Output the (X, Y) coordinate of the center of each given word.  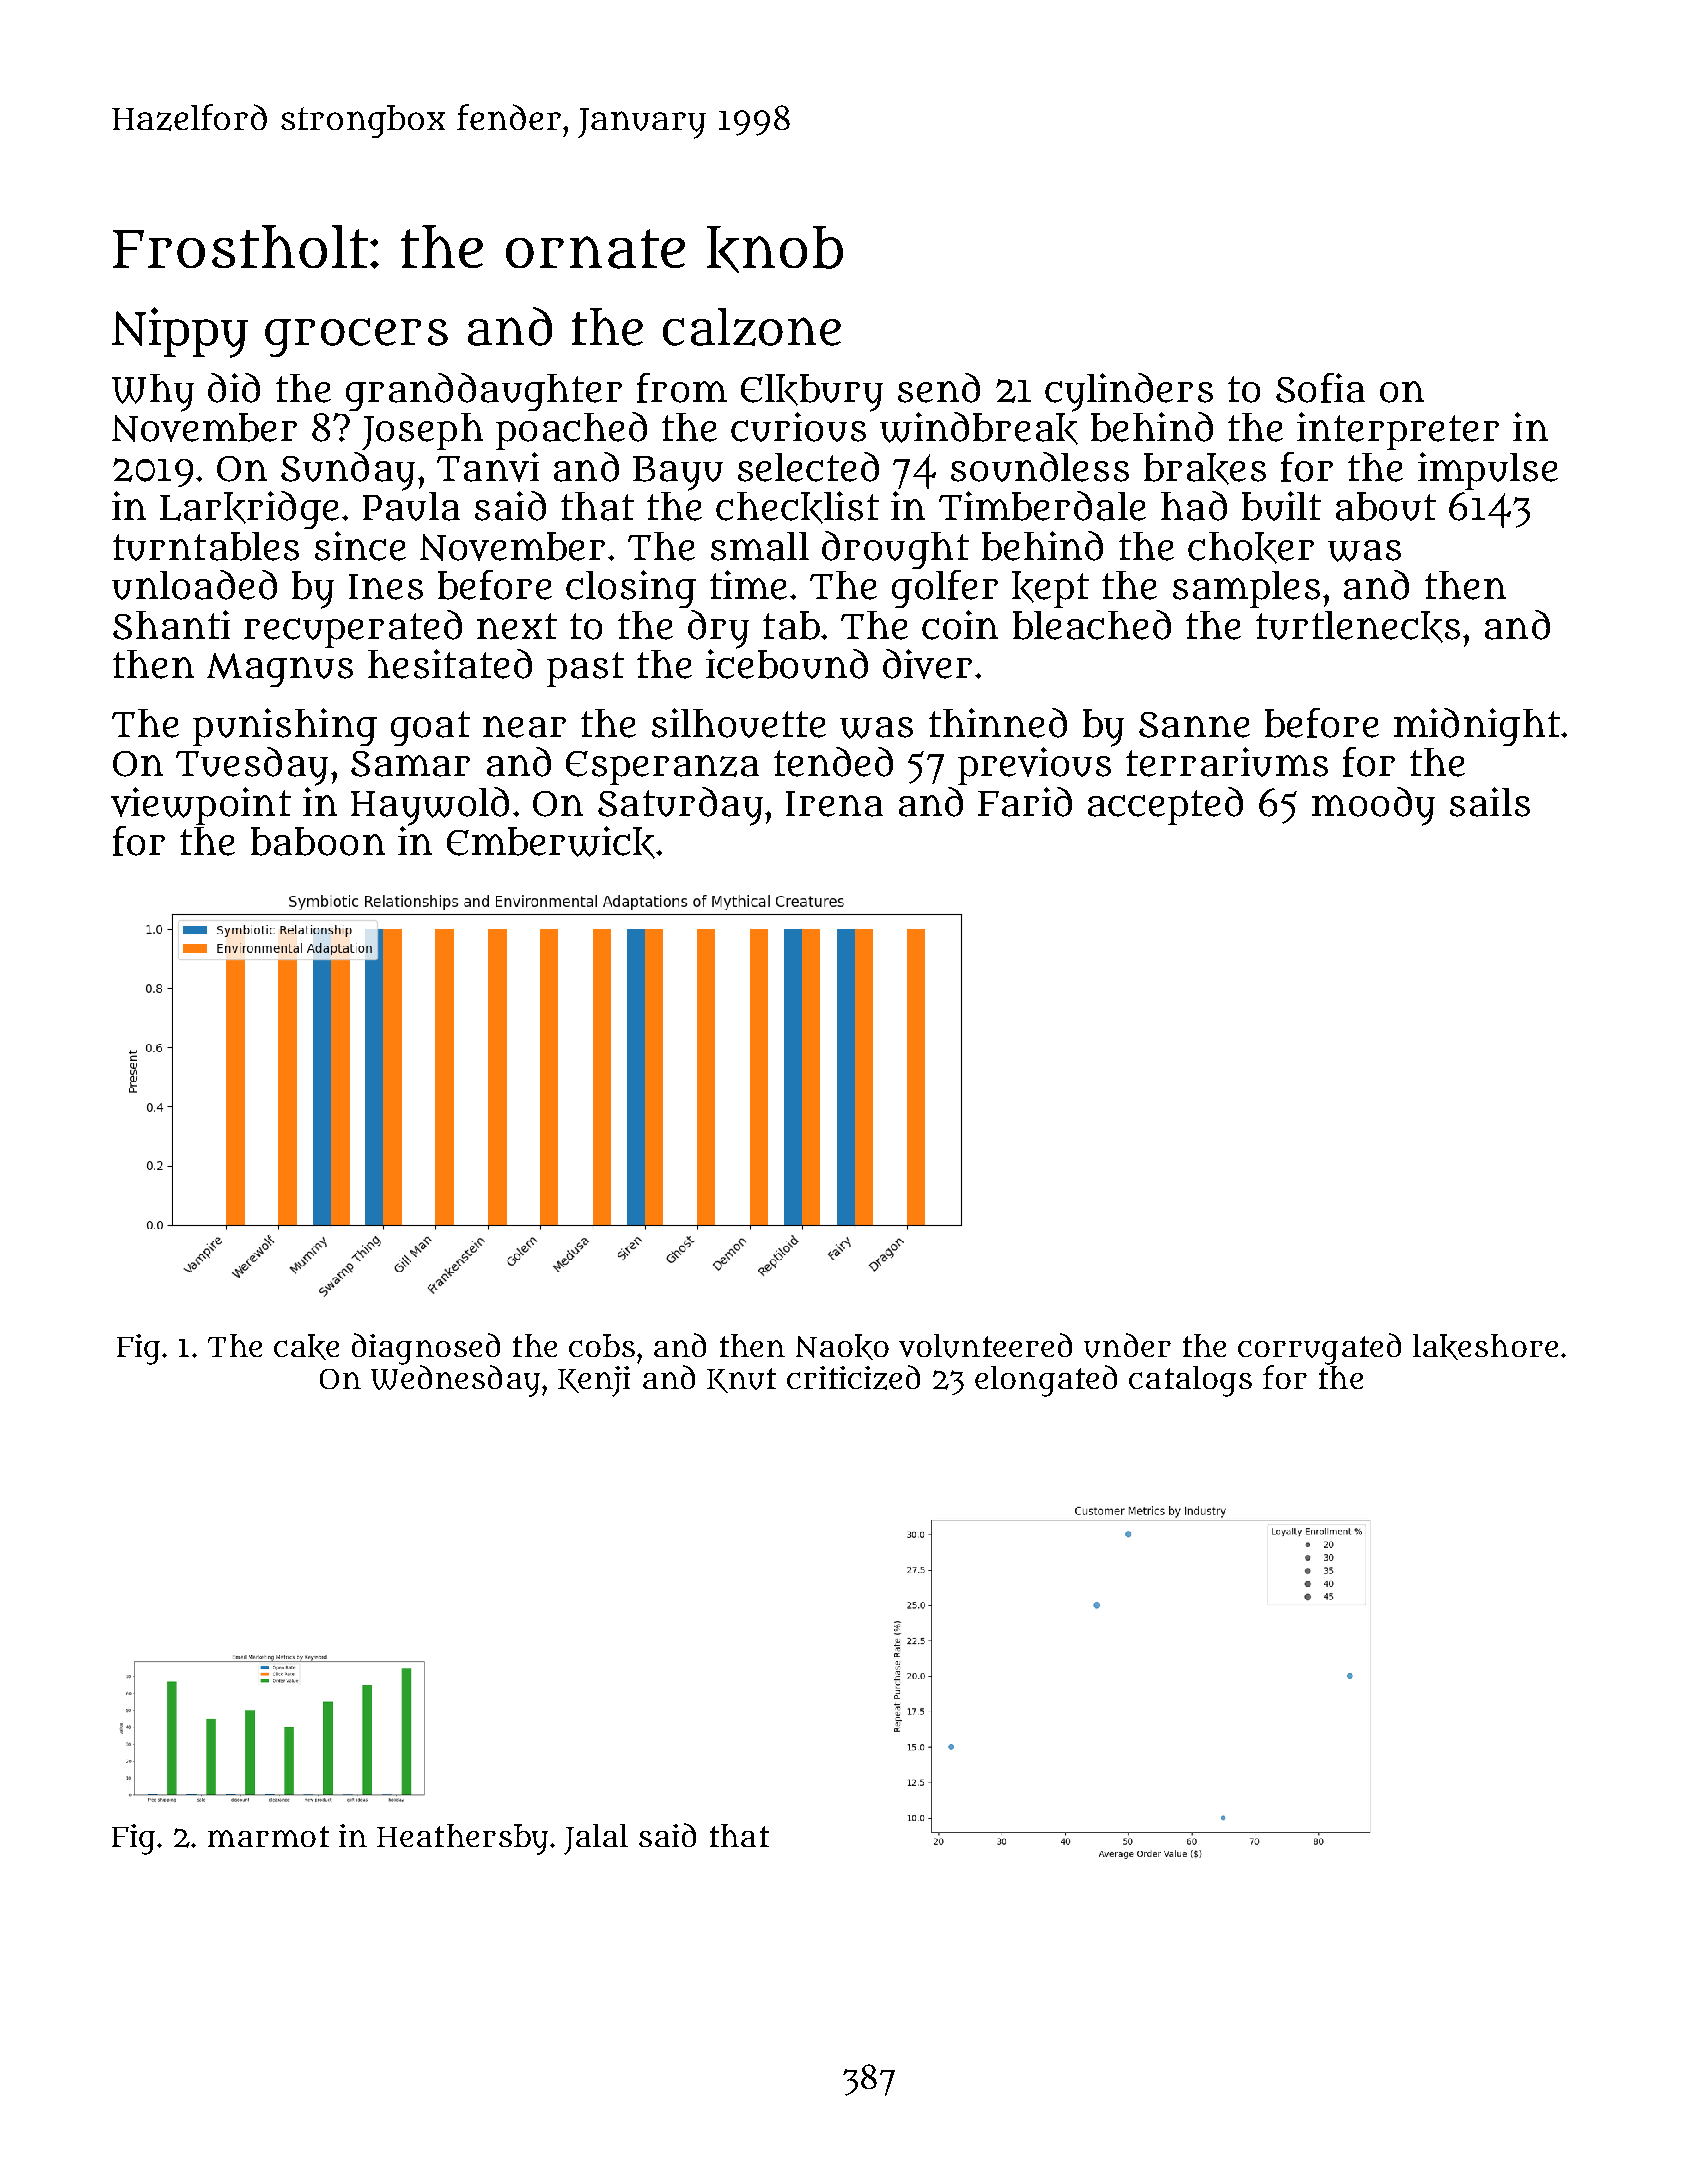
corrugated (1319, 1349)
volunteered (985, 1345)
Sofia (1320, 388)
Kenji (594, 1381)
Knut (741, 1380)
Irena (834, 804)
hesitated (450, 664)
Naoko (842, 1347)
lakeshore (1485, 1347)
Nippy (180, 332)
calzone (752, 327)
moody (1373, 806)
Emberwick (551, 842)
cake (306, 1347)
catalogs (1190, 1381)
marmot (268, 1836)
